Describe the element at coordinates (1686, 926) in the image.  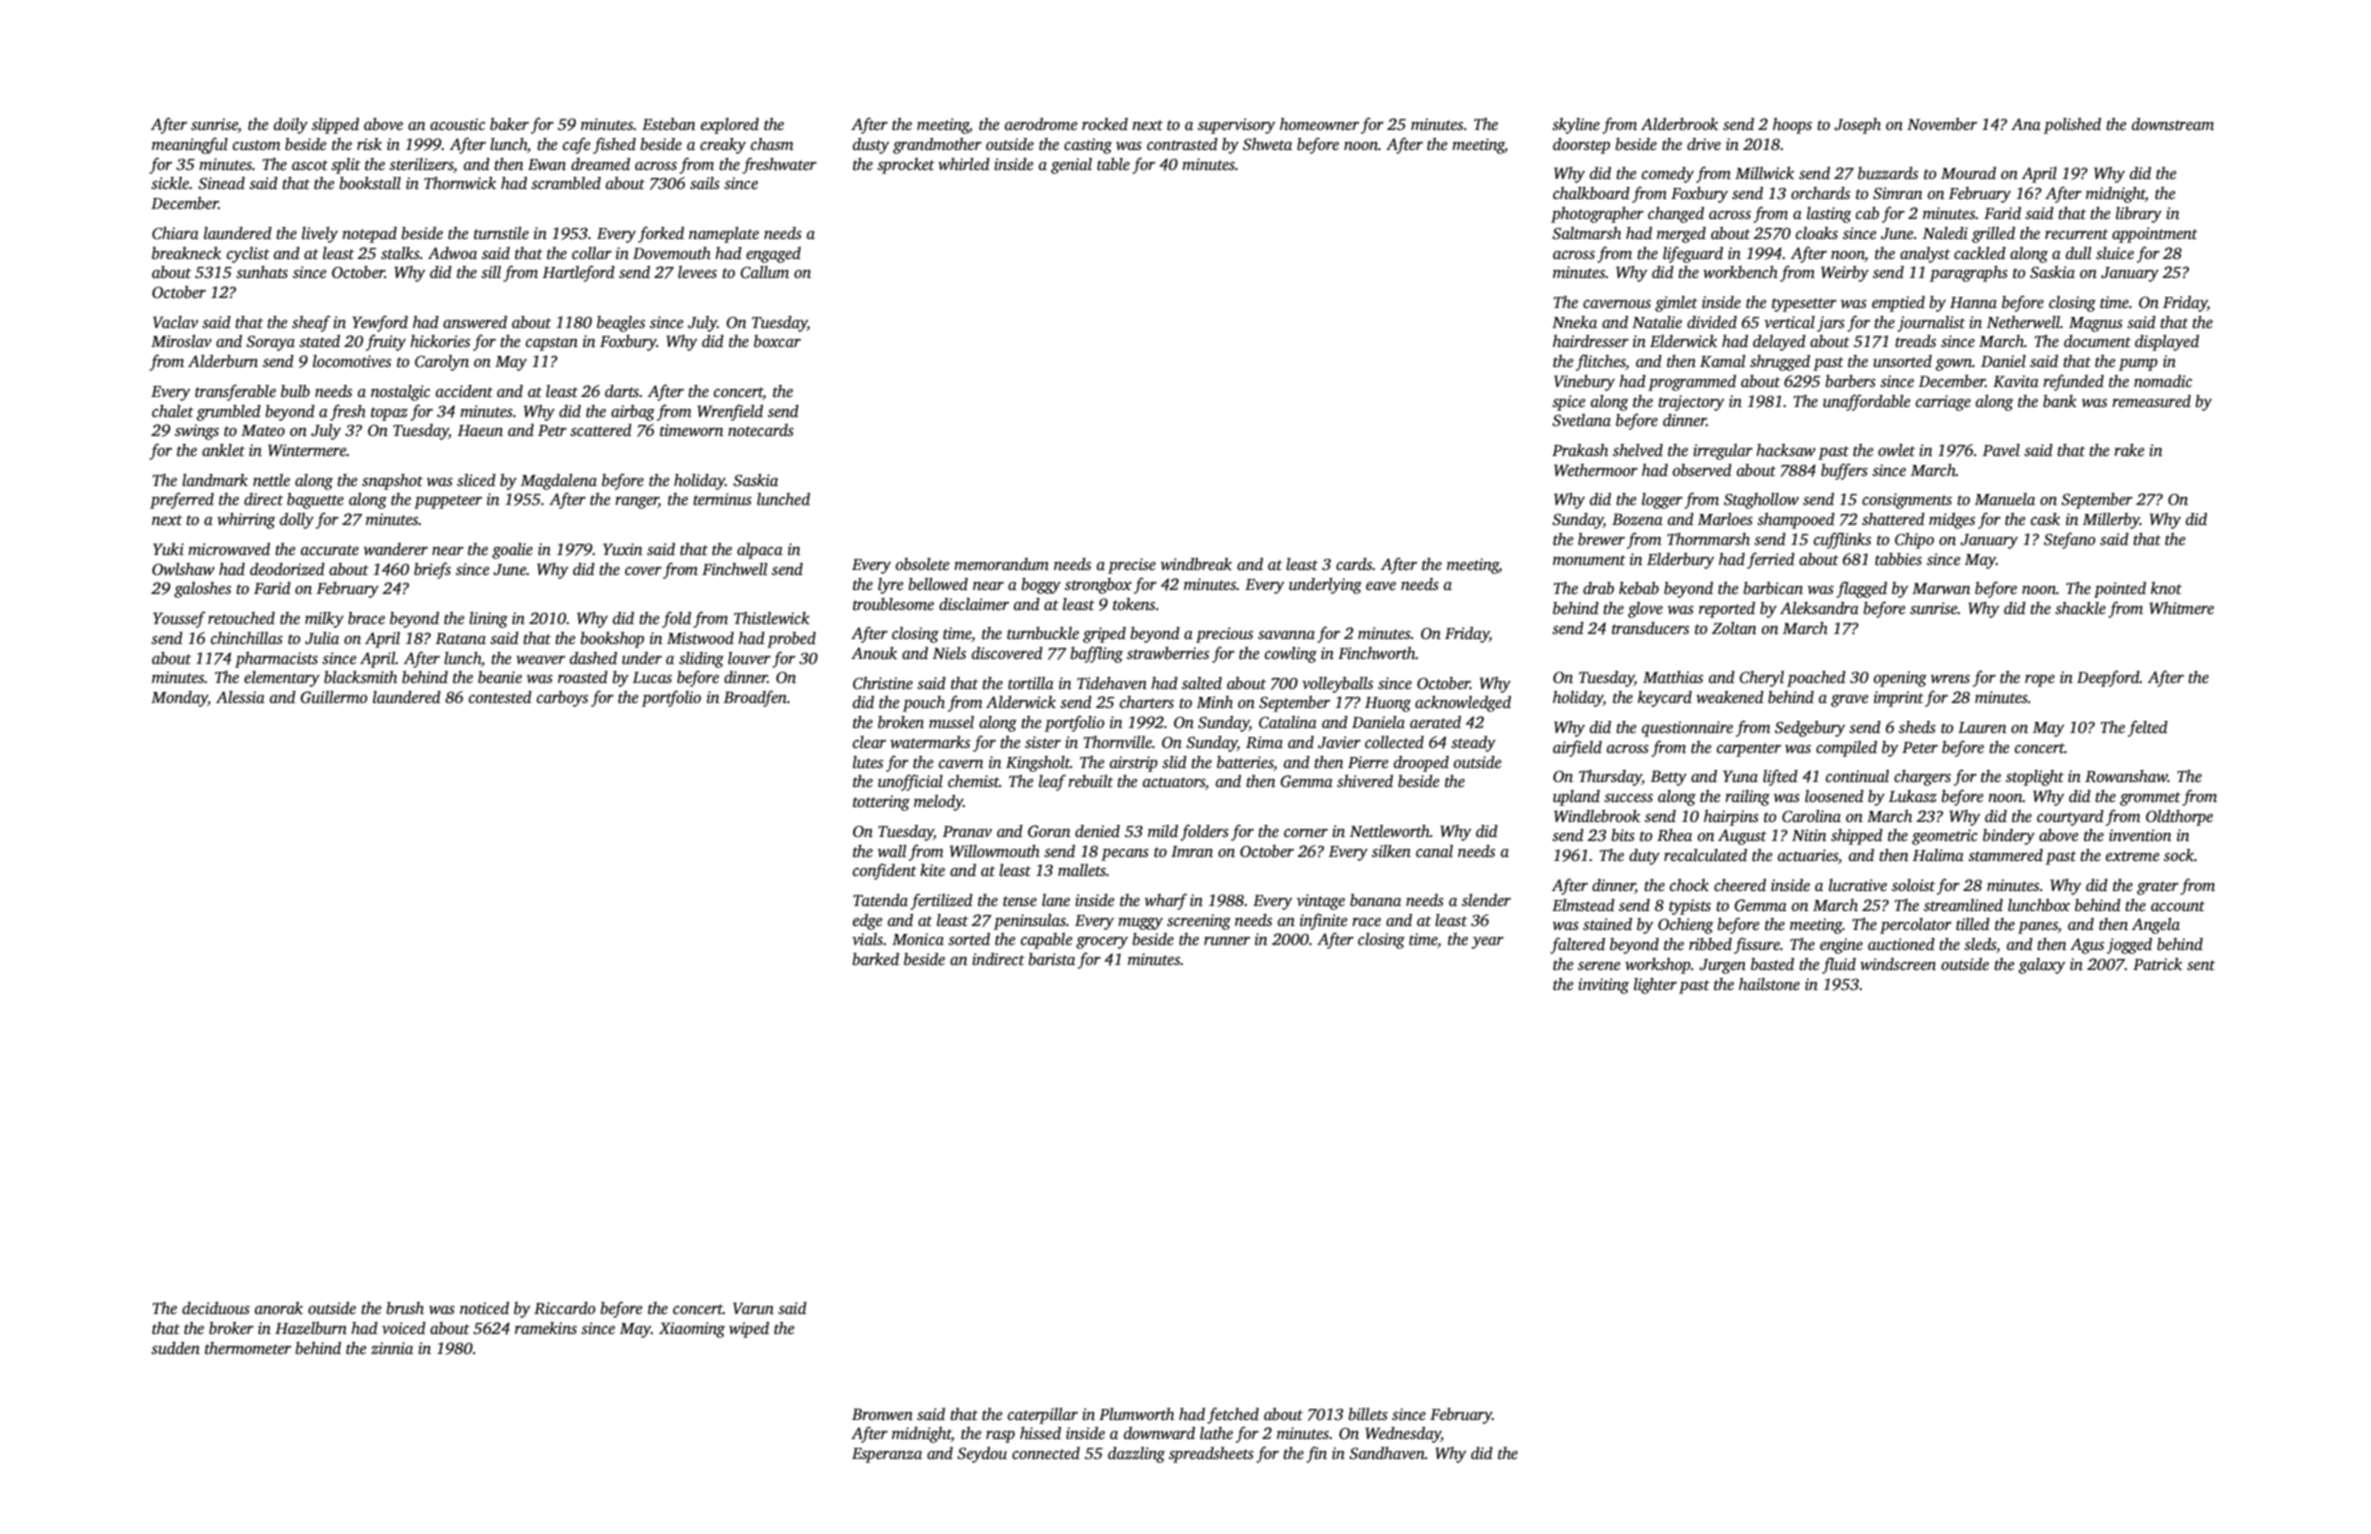
I see `Ochieng` at that location.
